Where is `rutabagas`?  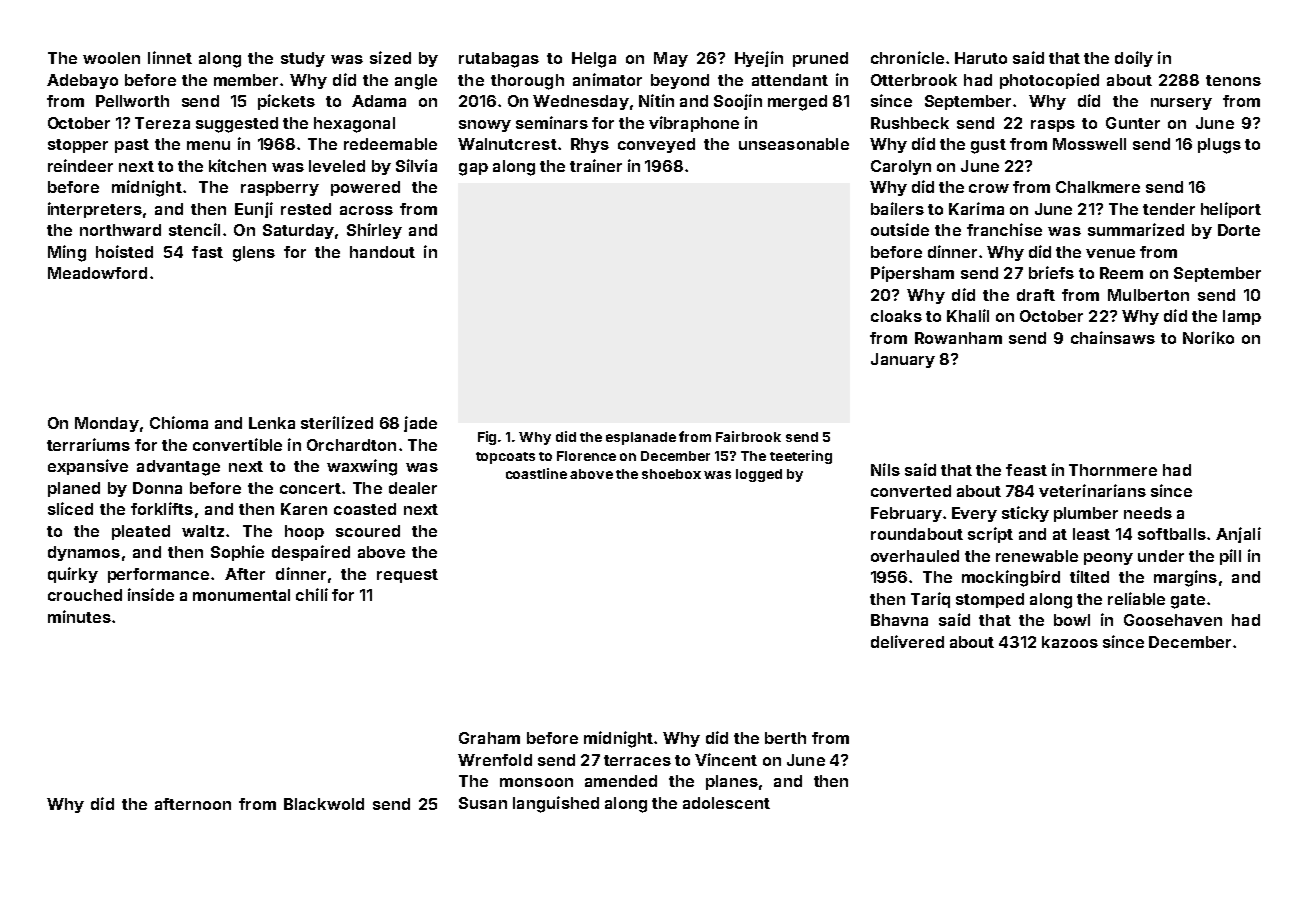 rutabagas is located at coordinates (499, 60).
